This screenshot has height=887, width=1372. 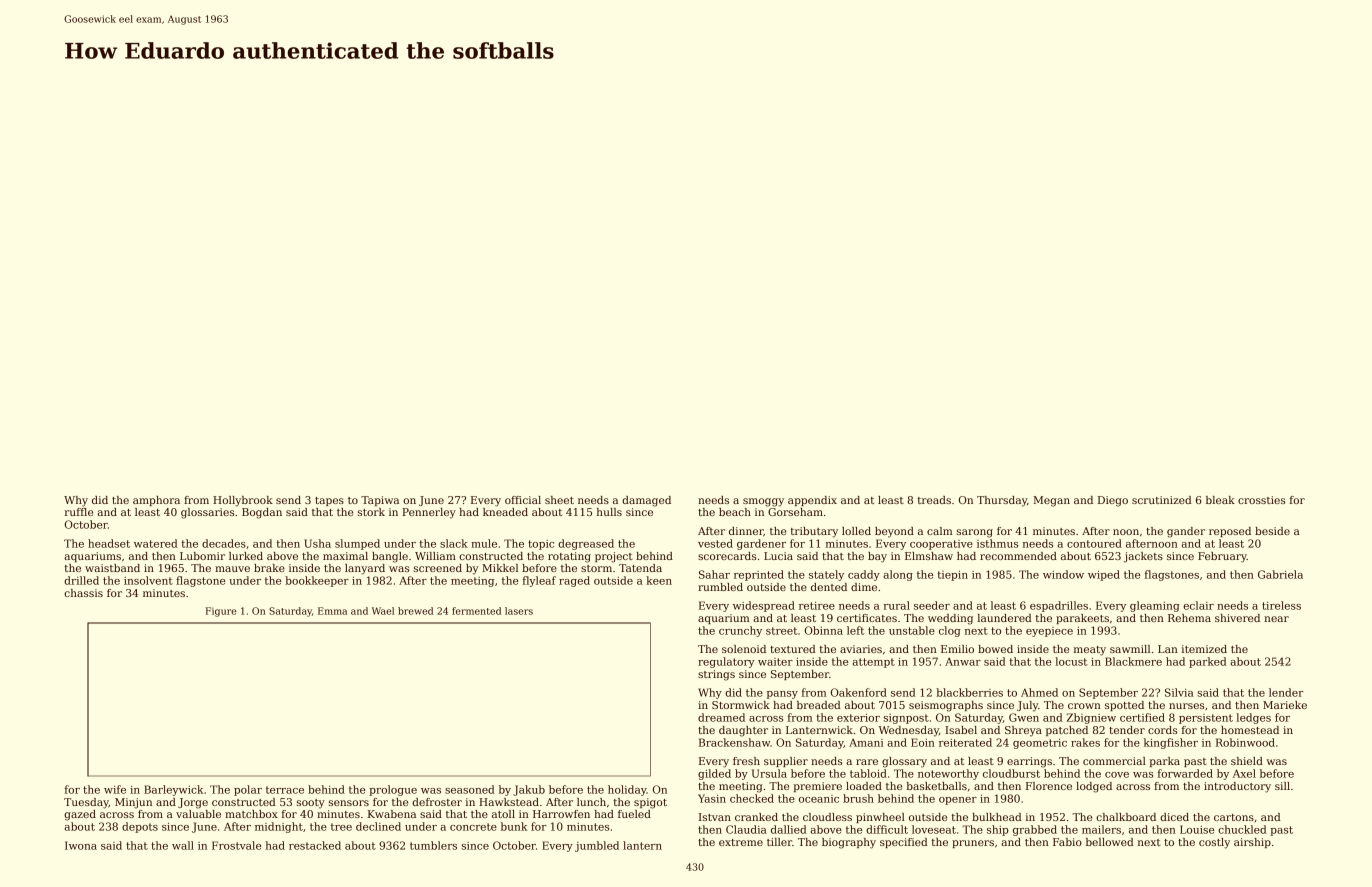 What do you see at coordinates (1280, 574) in the screenshot?
I see `Gabriela` at bounding box center [1280, 574].
